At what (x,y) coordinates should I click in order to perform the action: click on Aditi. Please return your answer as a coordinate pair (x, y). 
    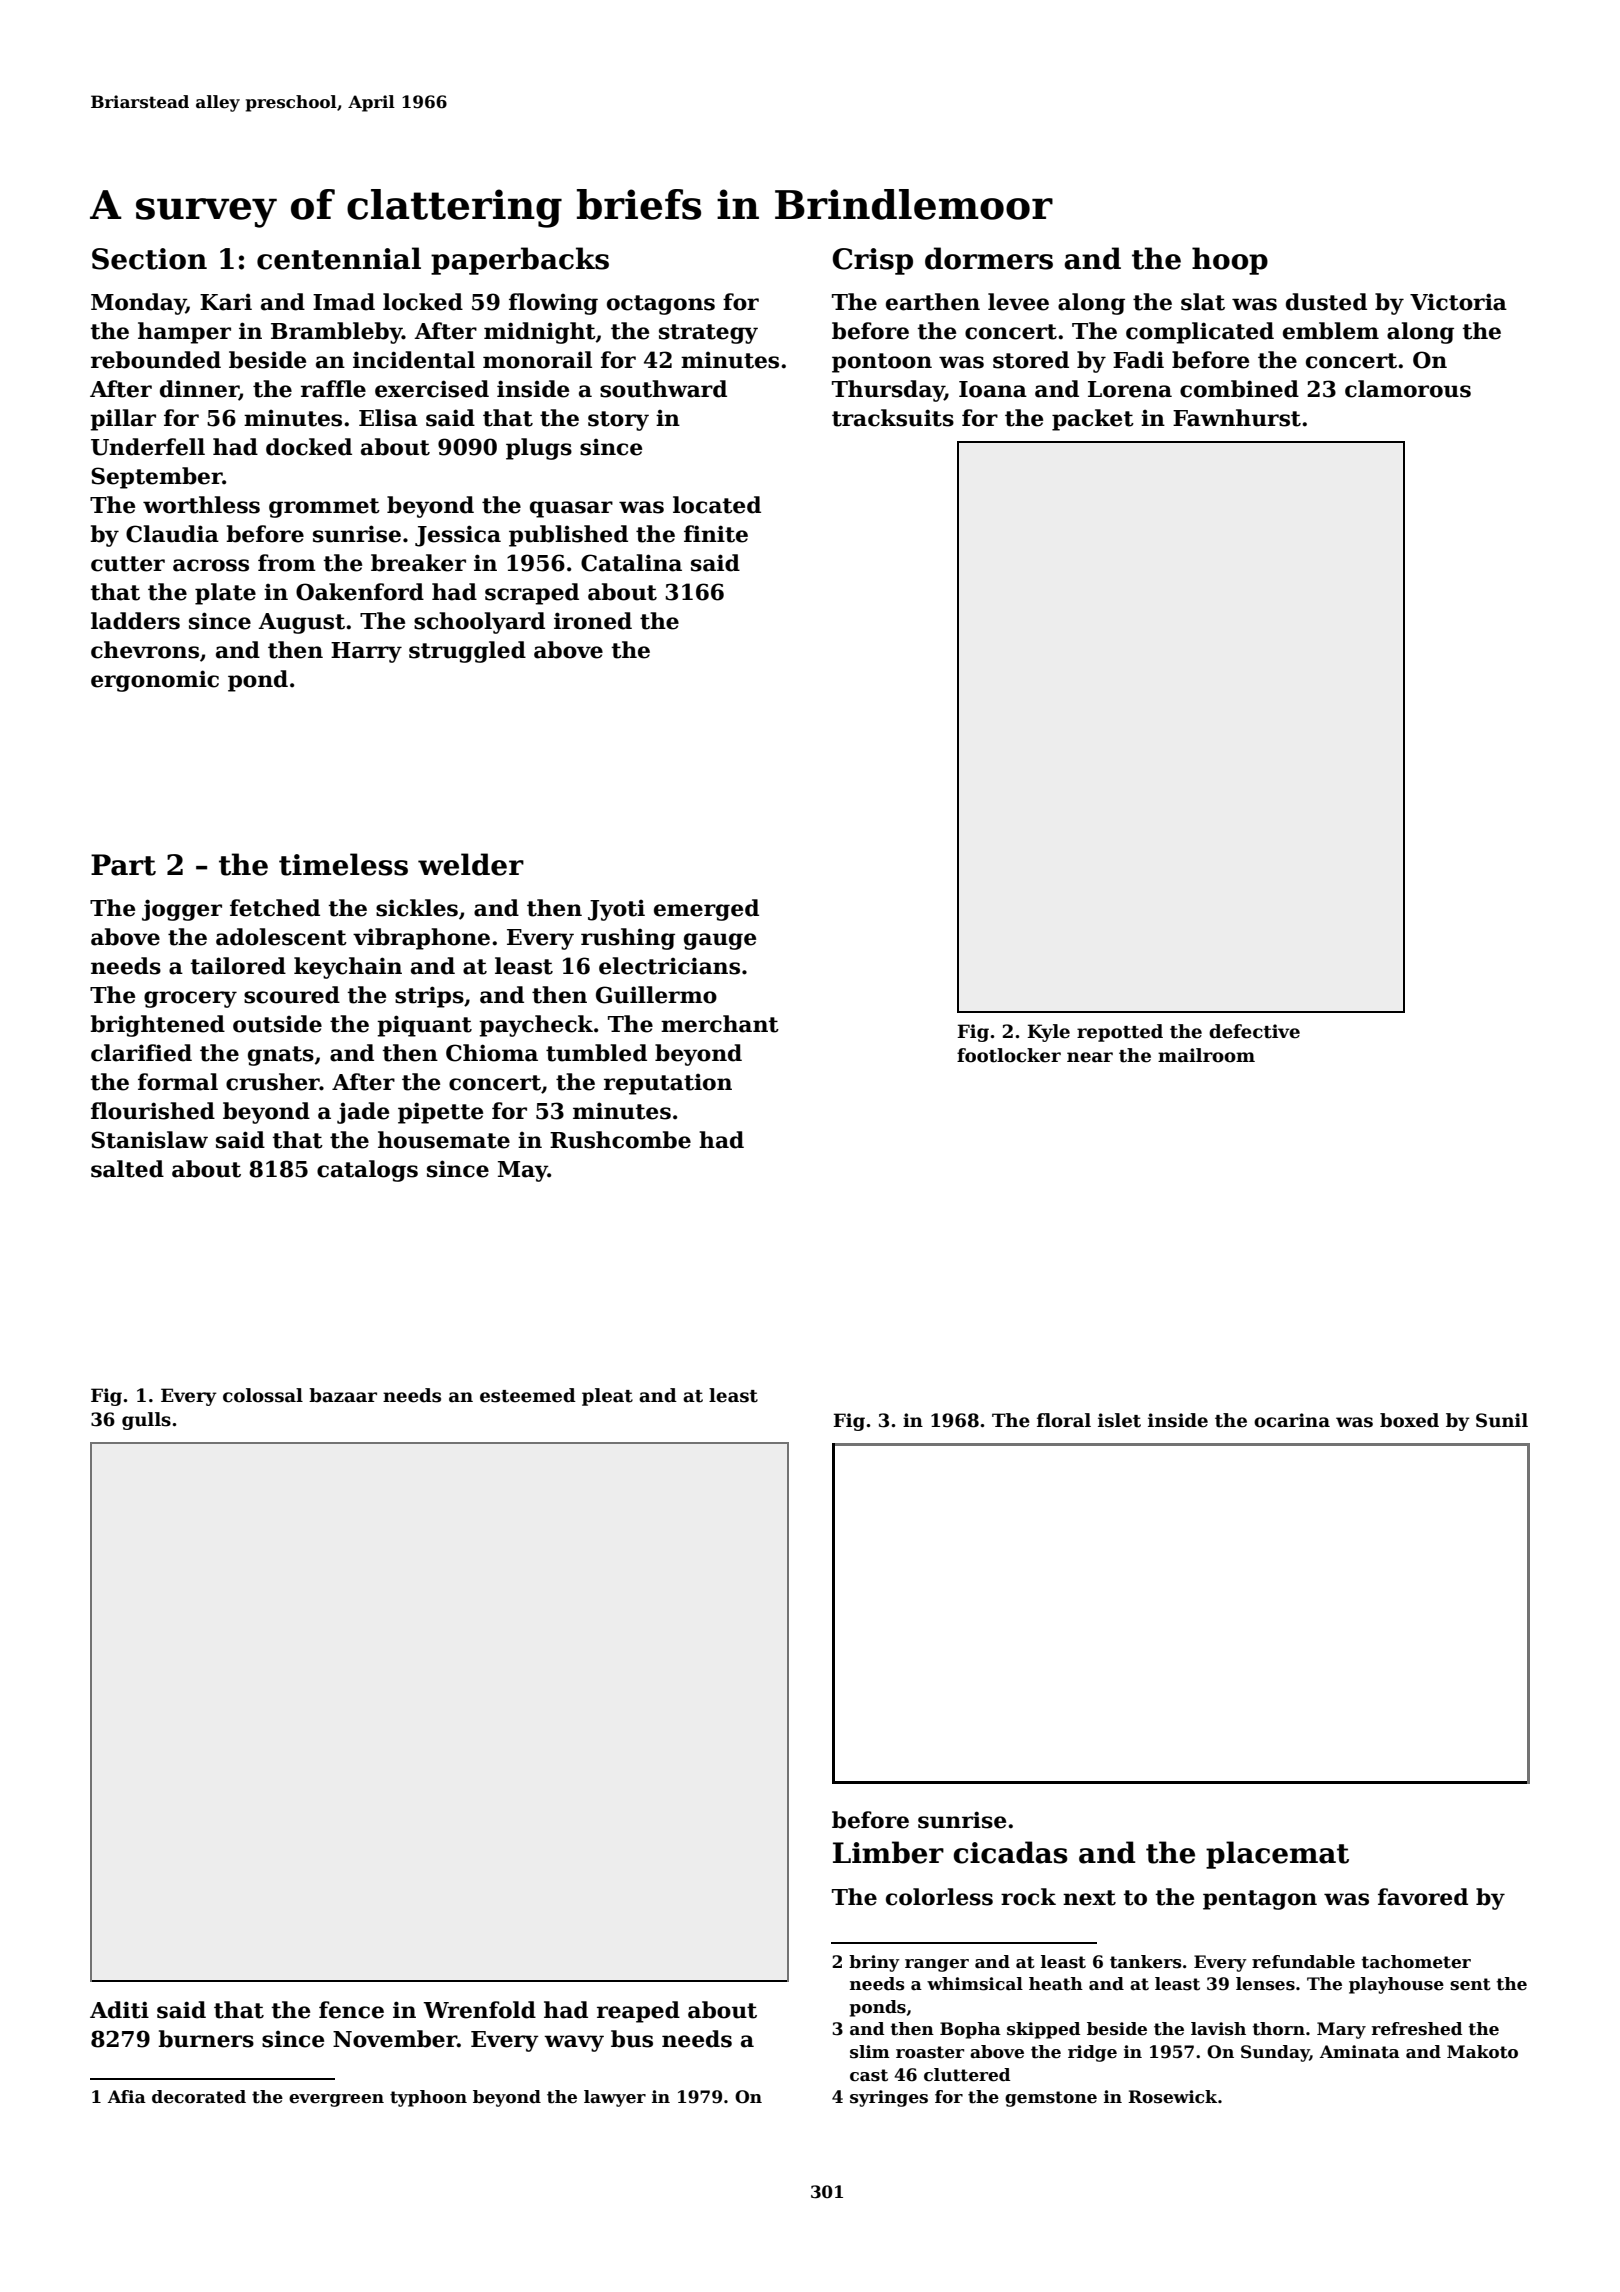
    Looking at the image, I should click on (119, 2010).
